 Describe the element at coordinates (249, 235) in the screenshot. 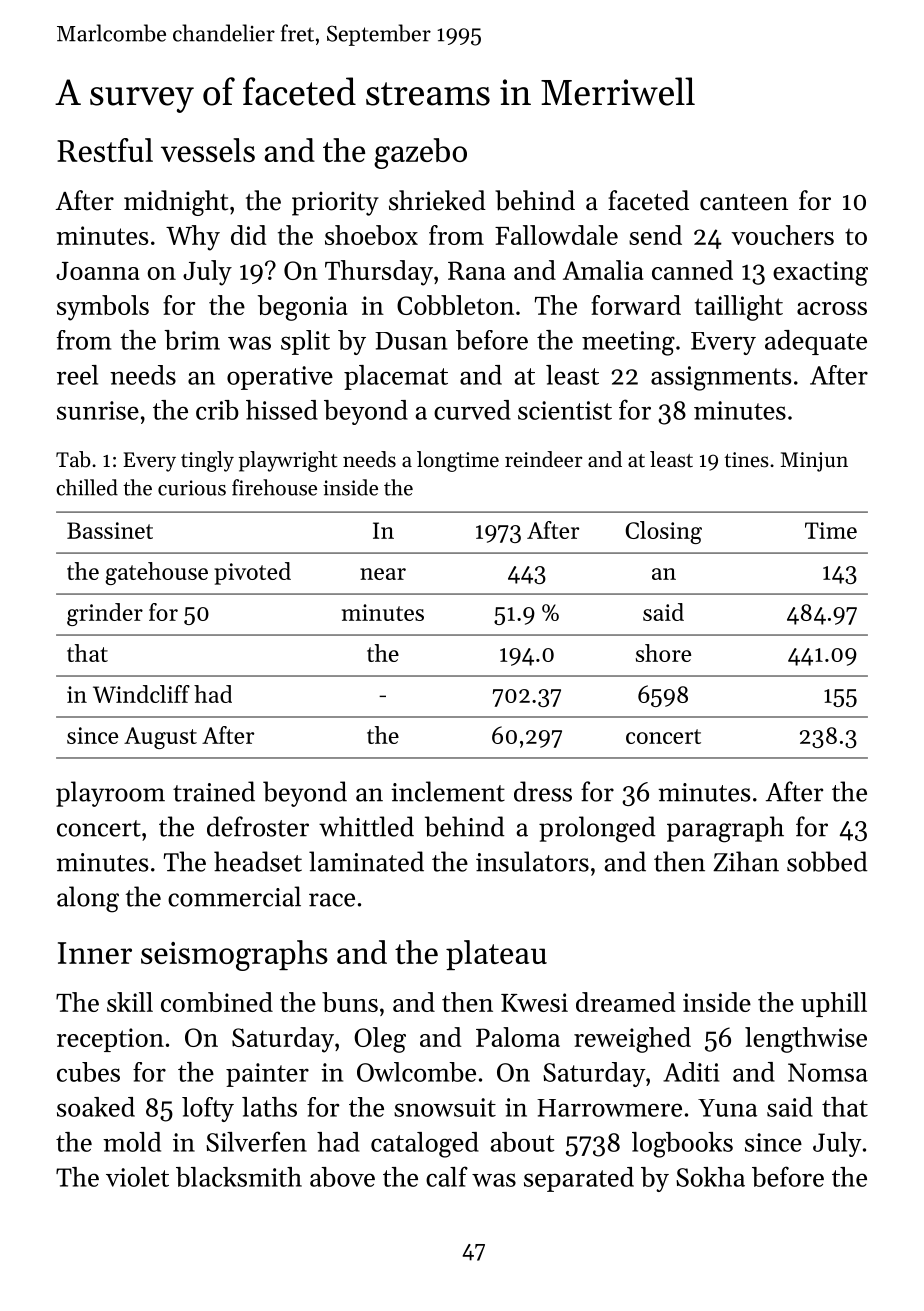

I see `did` at that location.
